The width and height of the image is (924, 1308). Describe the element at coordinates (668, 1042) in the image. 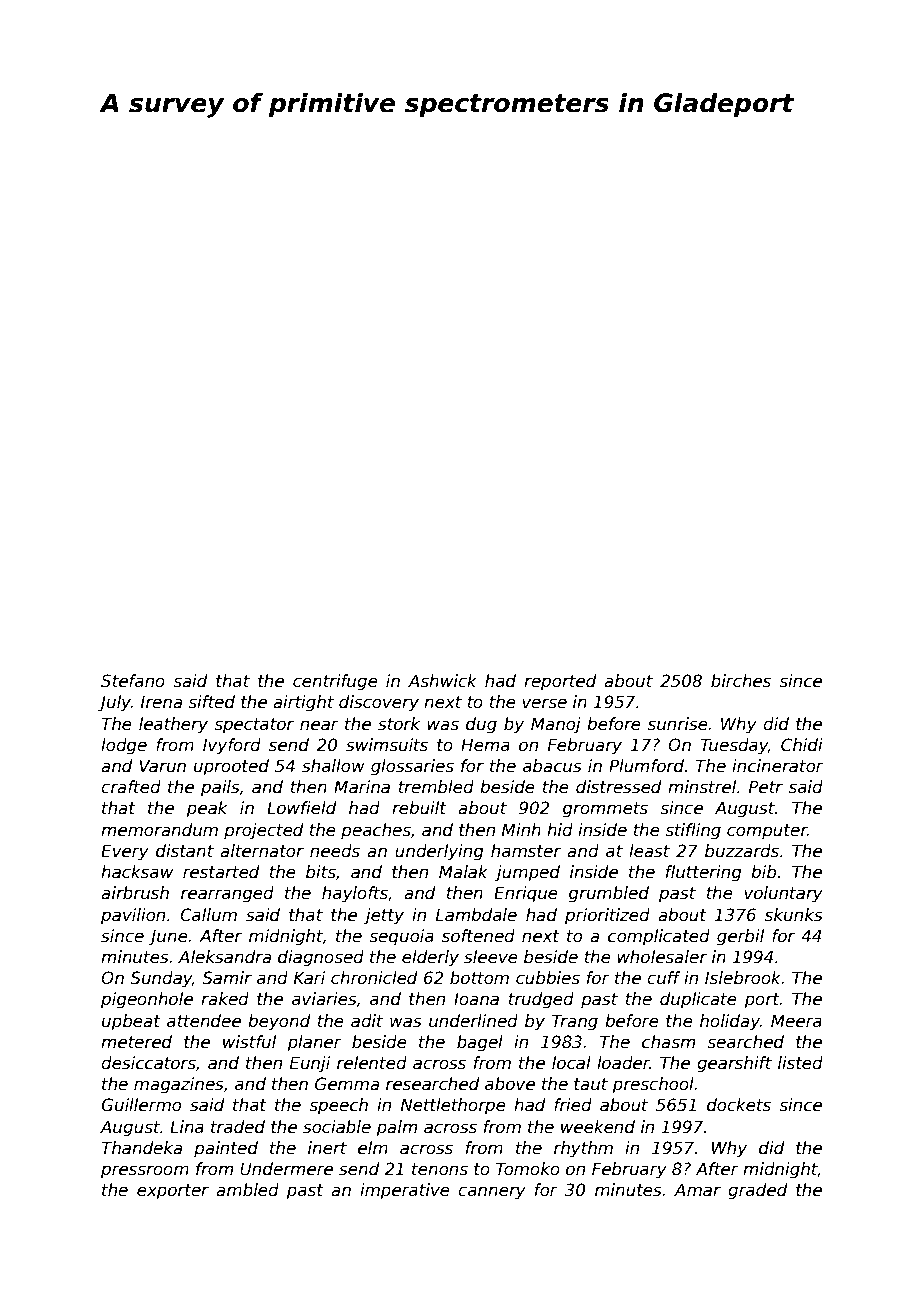

I see `chasm` at that location.
